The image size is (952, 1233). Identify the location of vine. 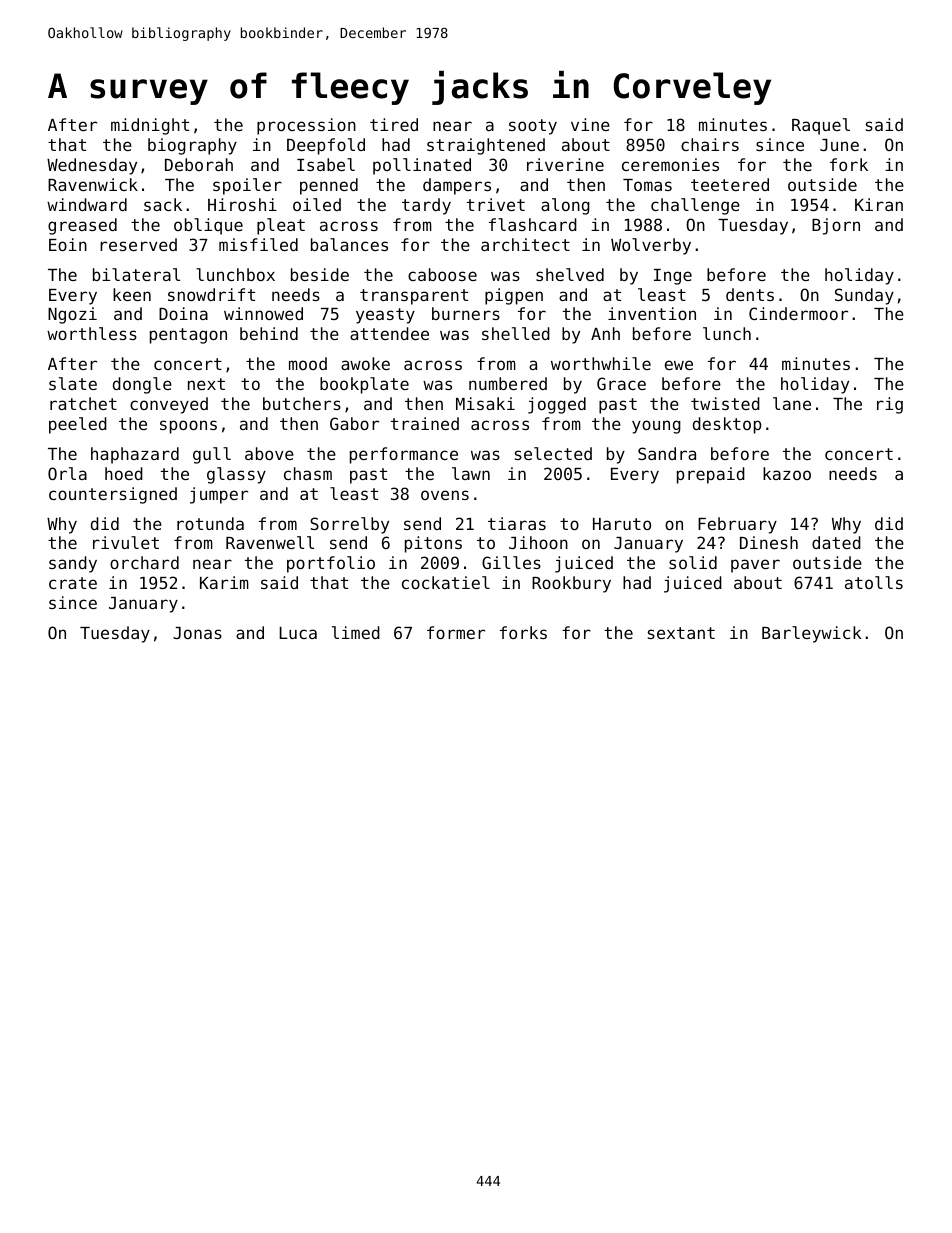
(590, 124).
